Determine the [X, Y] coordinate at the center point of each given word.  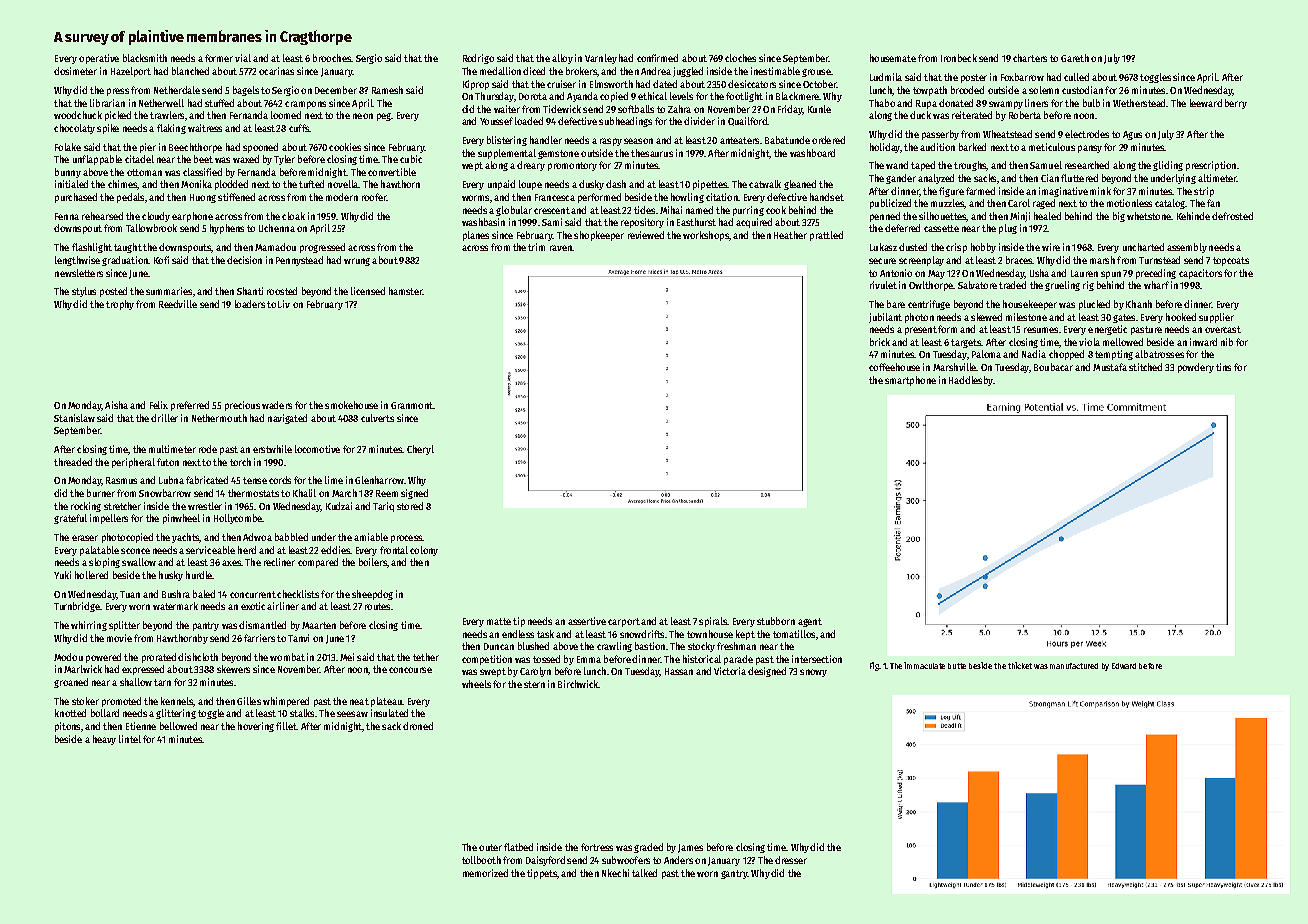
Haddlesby [971, 381]
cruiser [561, 84]
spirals [713, 622]
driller [164, 418]
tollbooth [481, 860]
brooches [332, 58]
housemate [893, 58]
